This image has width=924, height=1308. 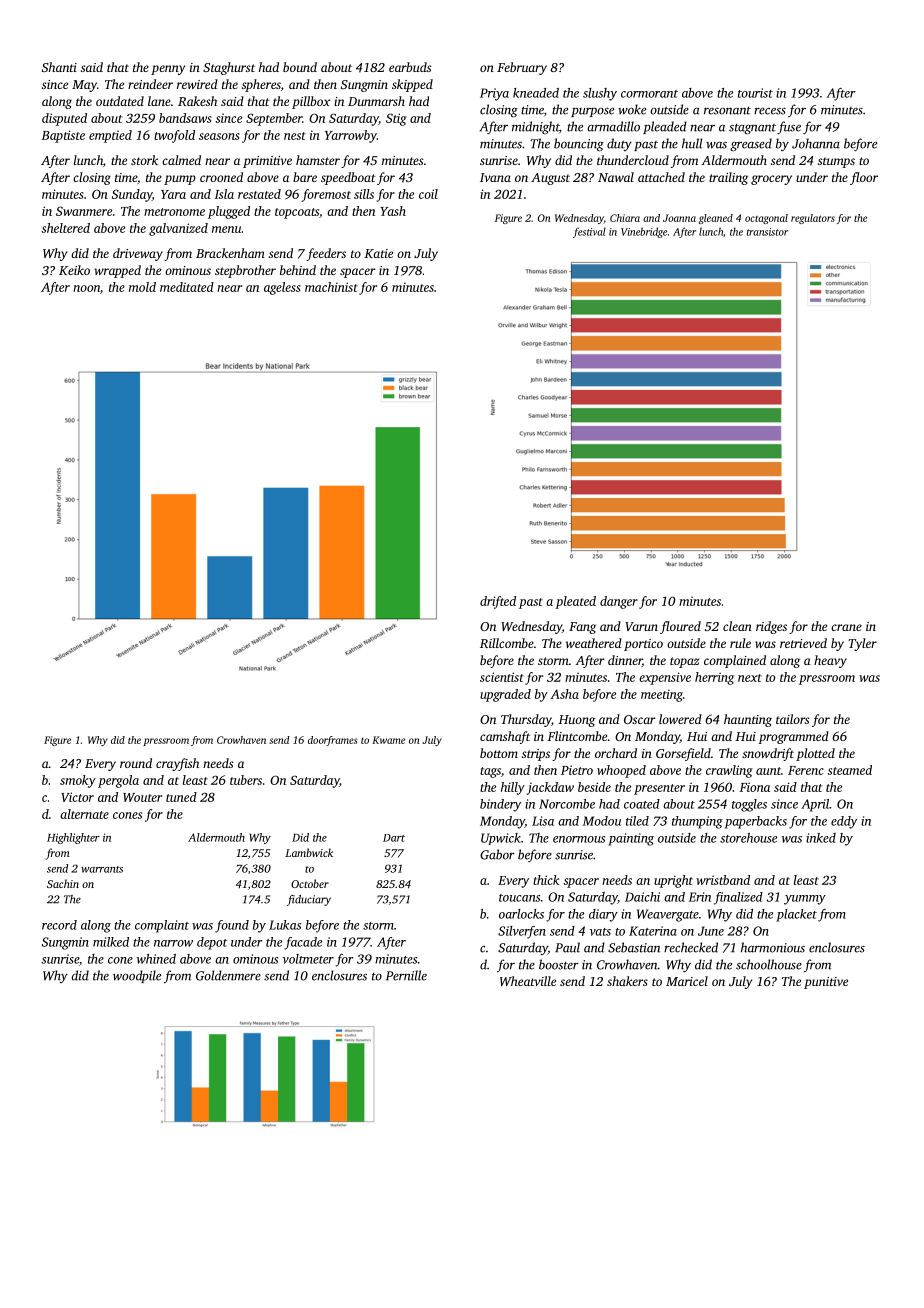 What do you see at coordinates (410, 67) in the image?
I see `earbuds` at bounding box center [410, 67].
